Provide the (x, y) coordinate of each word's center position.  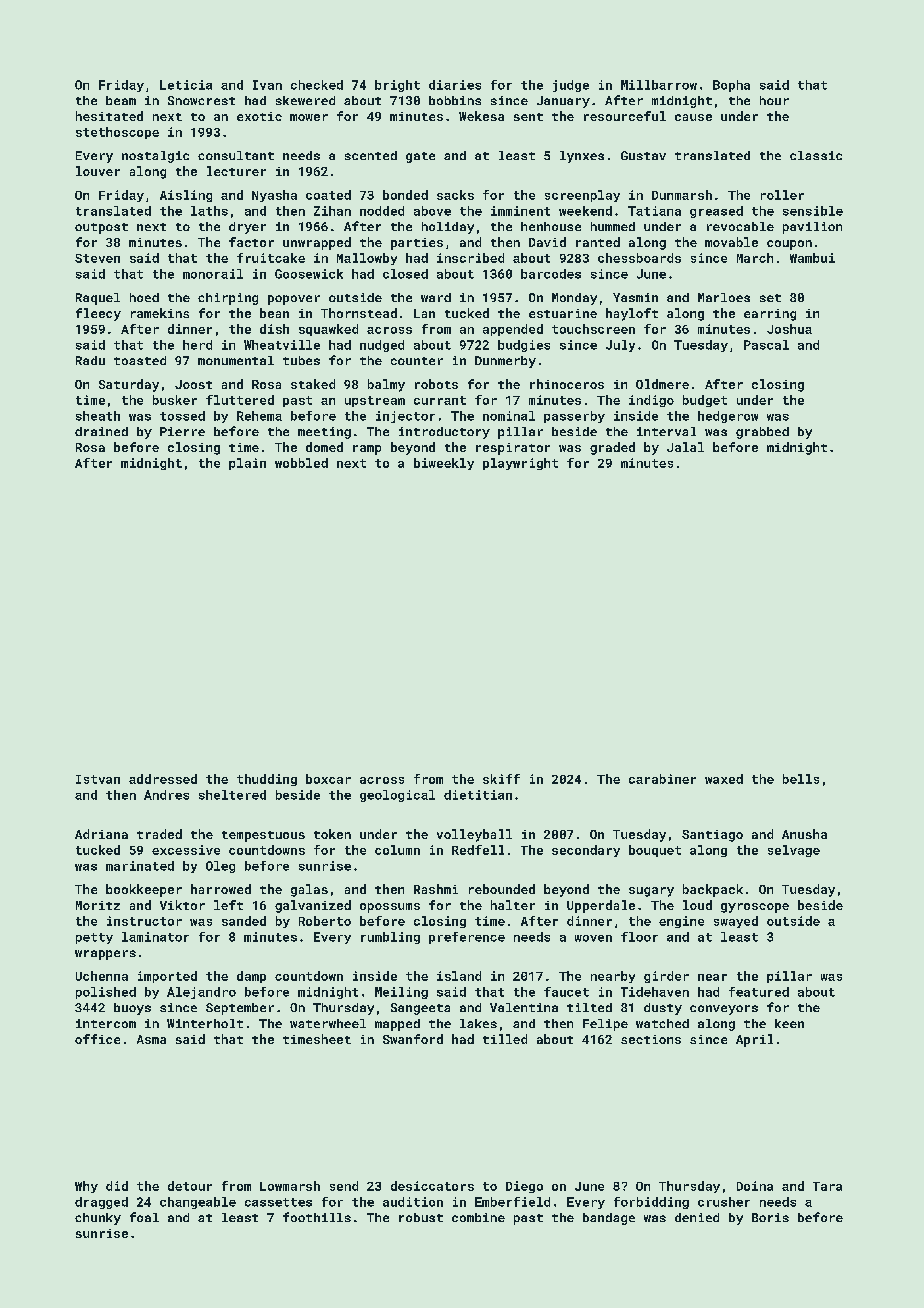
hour (774, 100)
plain (247, 464)
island (459, 976)
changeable (198, 1203)
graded (612, 448)
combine (478, 1217)
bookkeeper (144, 890)
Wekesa (481, 116)
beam (121, 100)
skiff (501, 779)
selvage (794, 851)
